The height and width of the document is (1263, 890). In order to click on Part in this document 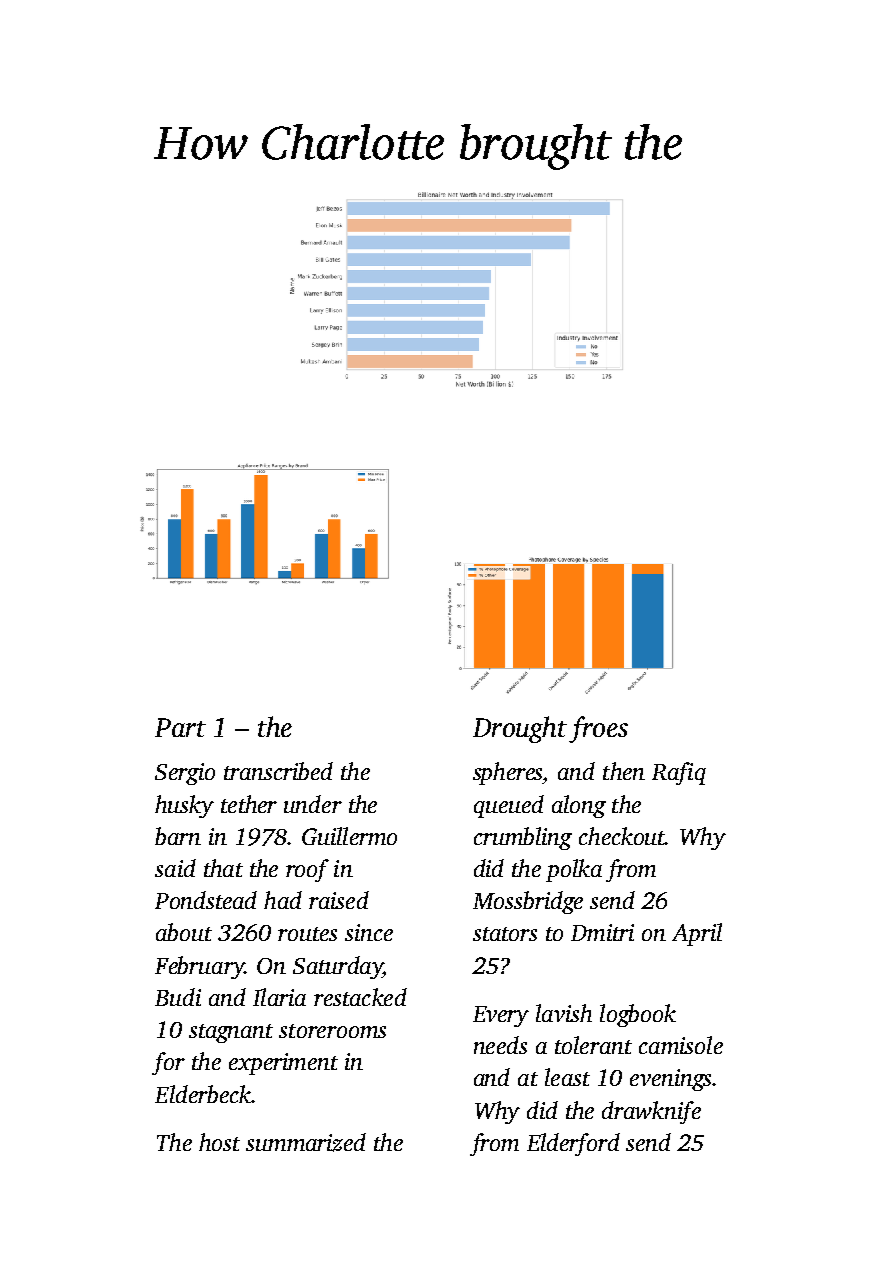, I will do `click(180, 727)`.
